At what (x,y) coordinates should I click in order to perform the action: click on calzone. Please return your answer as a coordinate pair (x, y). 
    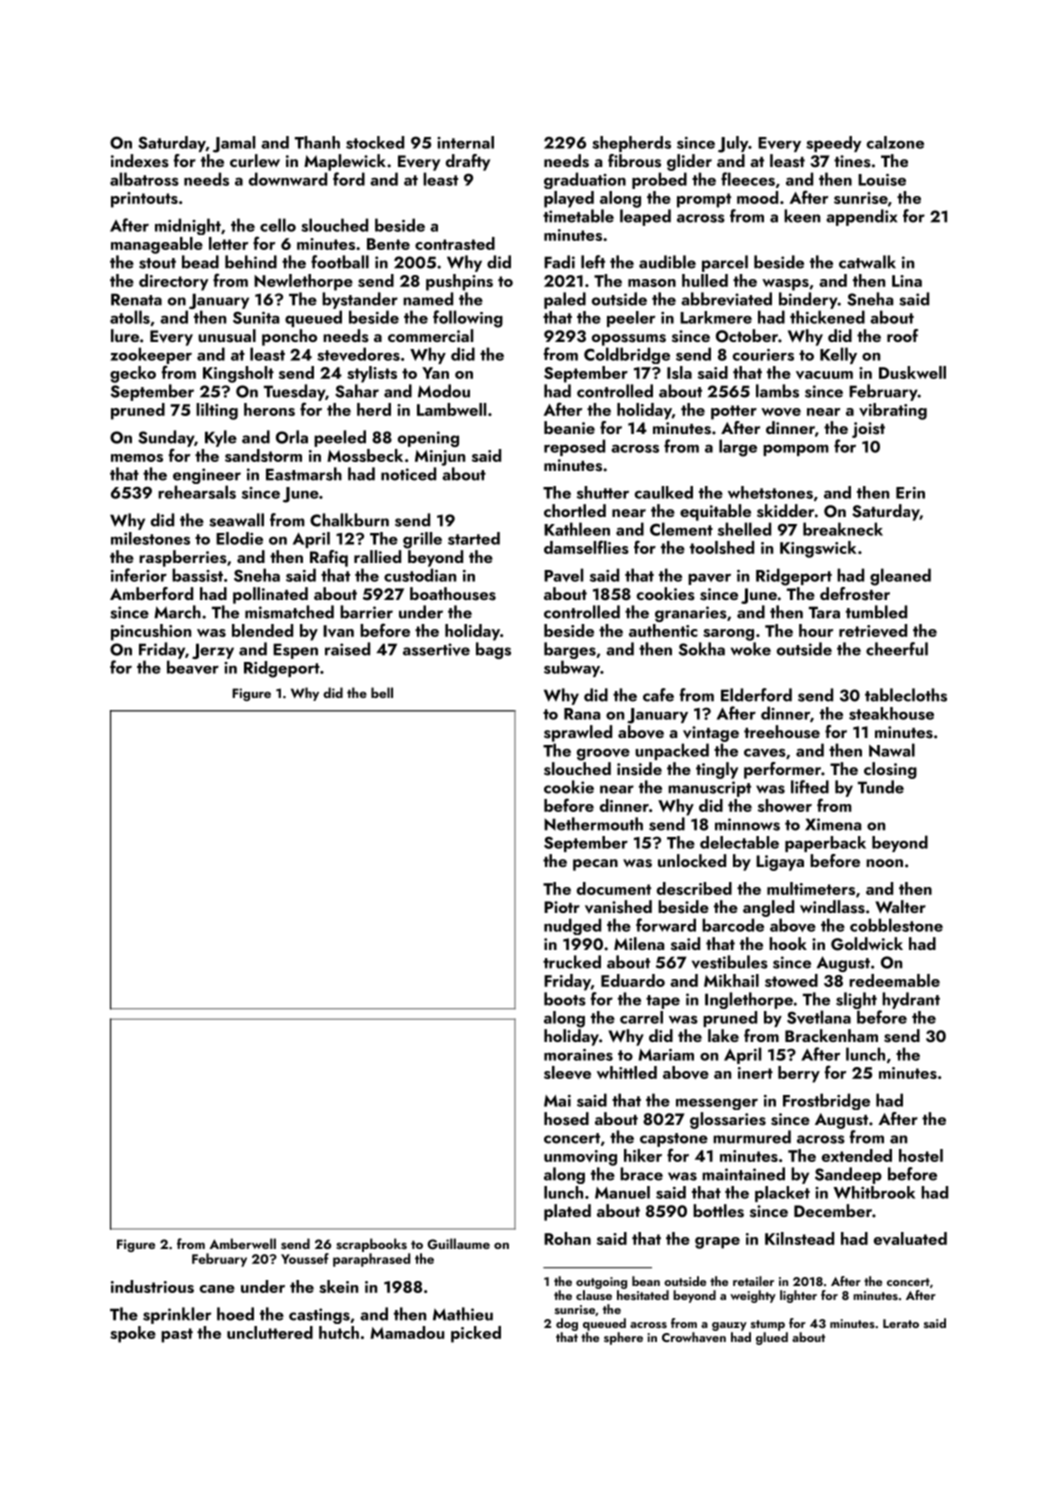
    Looking at the image, I should click on (895, 142).
